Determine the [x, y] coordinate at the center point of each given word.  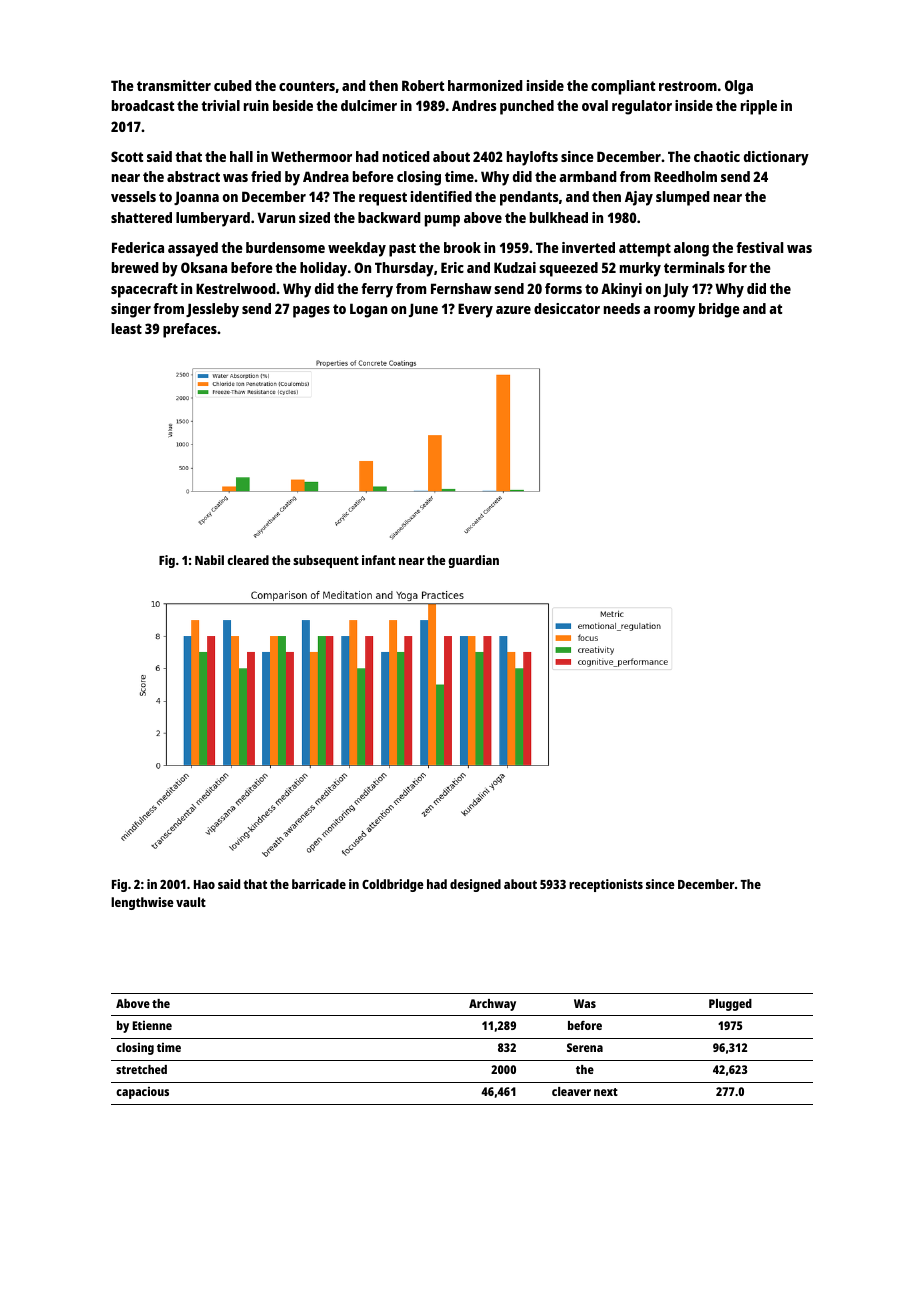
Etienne [152, 1025]
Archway [492, 1005]
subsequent [326, 561]
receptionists [606, 885]
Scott [127, 156]
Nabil [209, 560]
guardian [473, 561]
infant [379, 560]
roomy [674, 312]
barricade [319, 884]
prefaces [190, 330]
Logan [368, 310]
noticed [406, 156]
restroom [688, 86]
